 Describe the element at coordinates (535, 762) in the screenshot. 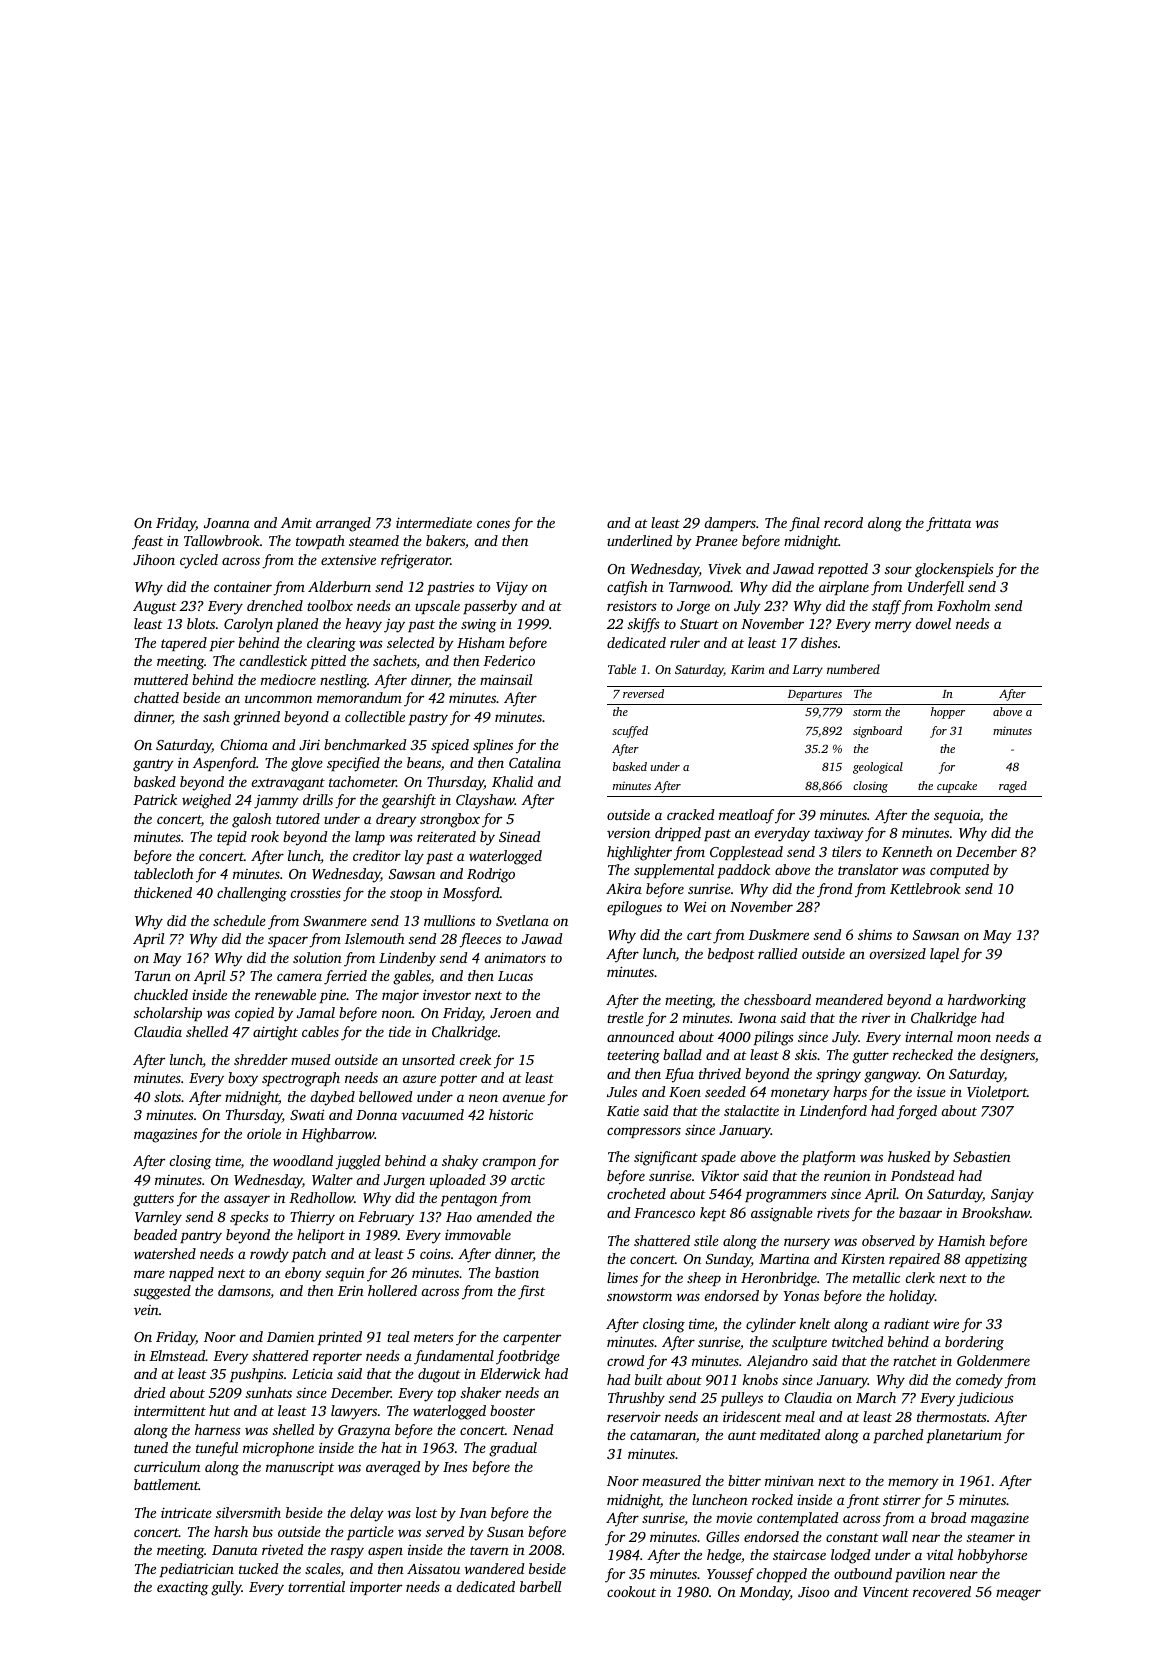

I see `Catalina` at that location.
